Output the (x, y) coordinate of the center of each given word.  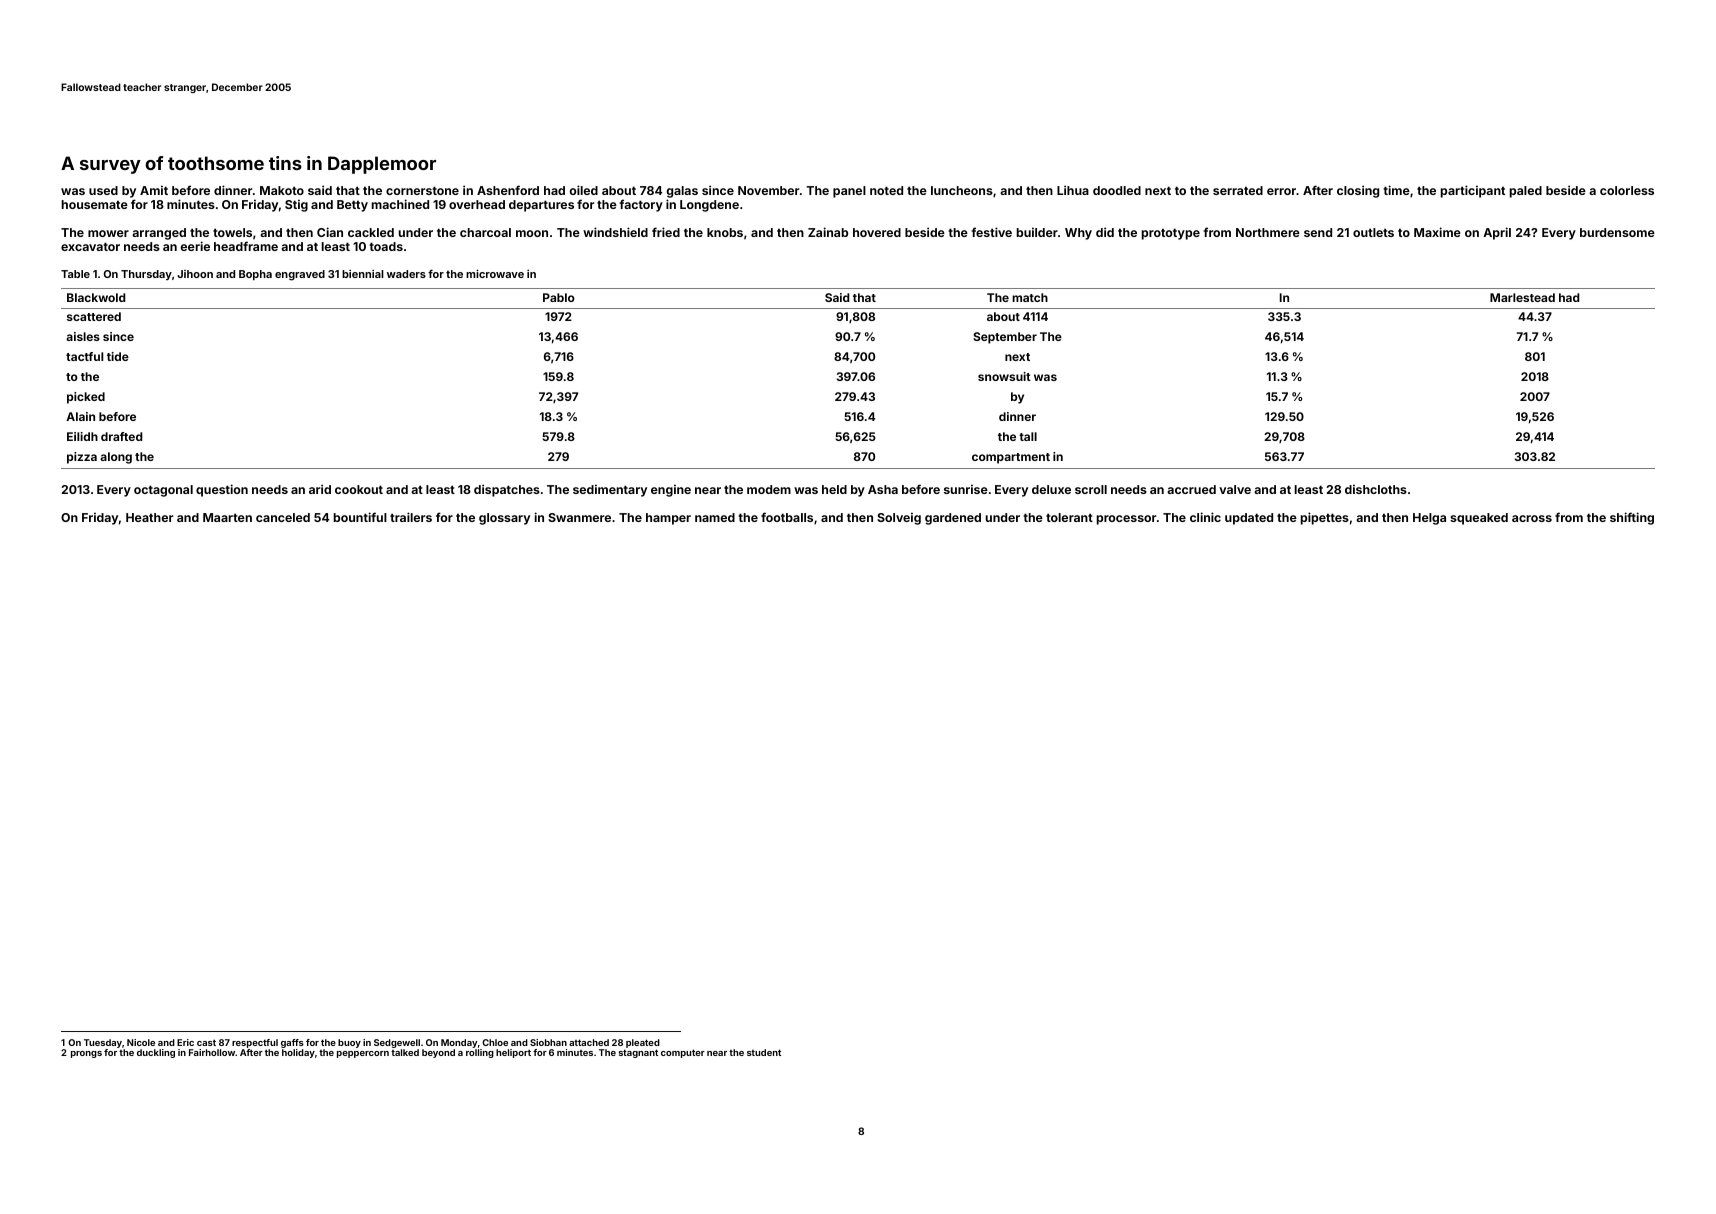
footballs (787, 517)
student (764, 1052)
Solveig (899, 518)
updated (1249, 519)
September (1005, 338)
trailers (411, 517)
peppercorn (363, 1054)
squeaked (1479, 519)
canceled (283, 517)
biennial (363, 273)
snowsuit (1004, 376)
